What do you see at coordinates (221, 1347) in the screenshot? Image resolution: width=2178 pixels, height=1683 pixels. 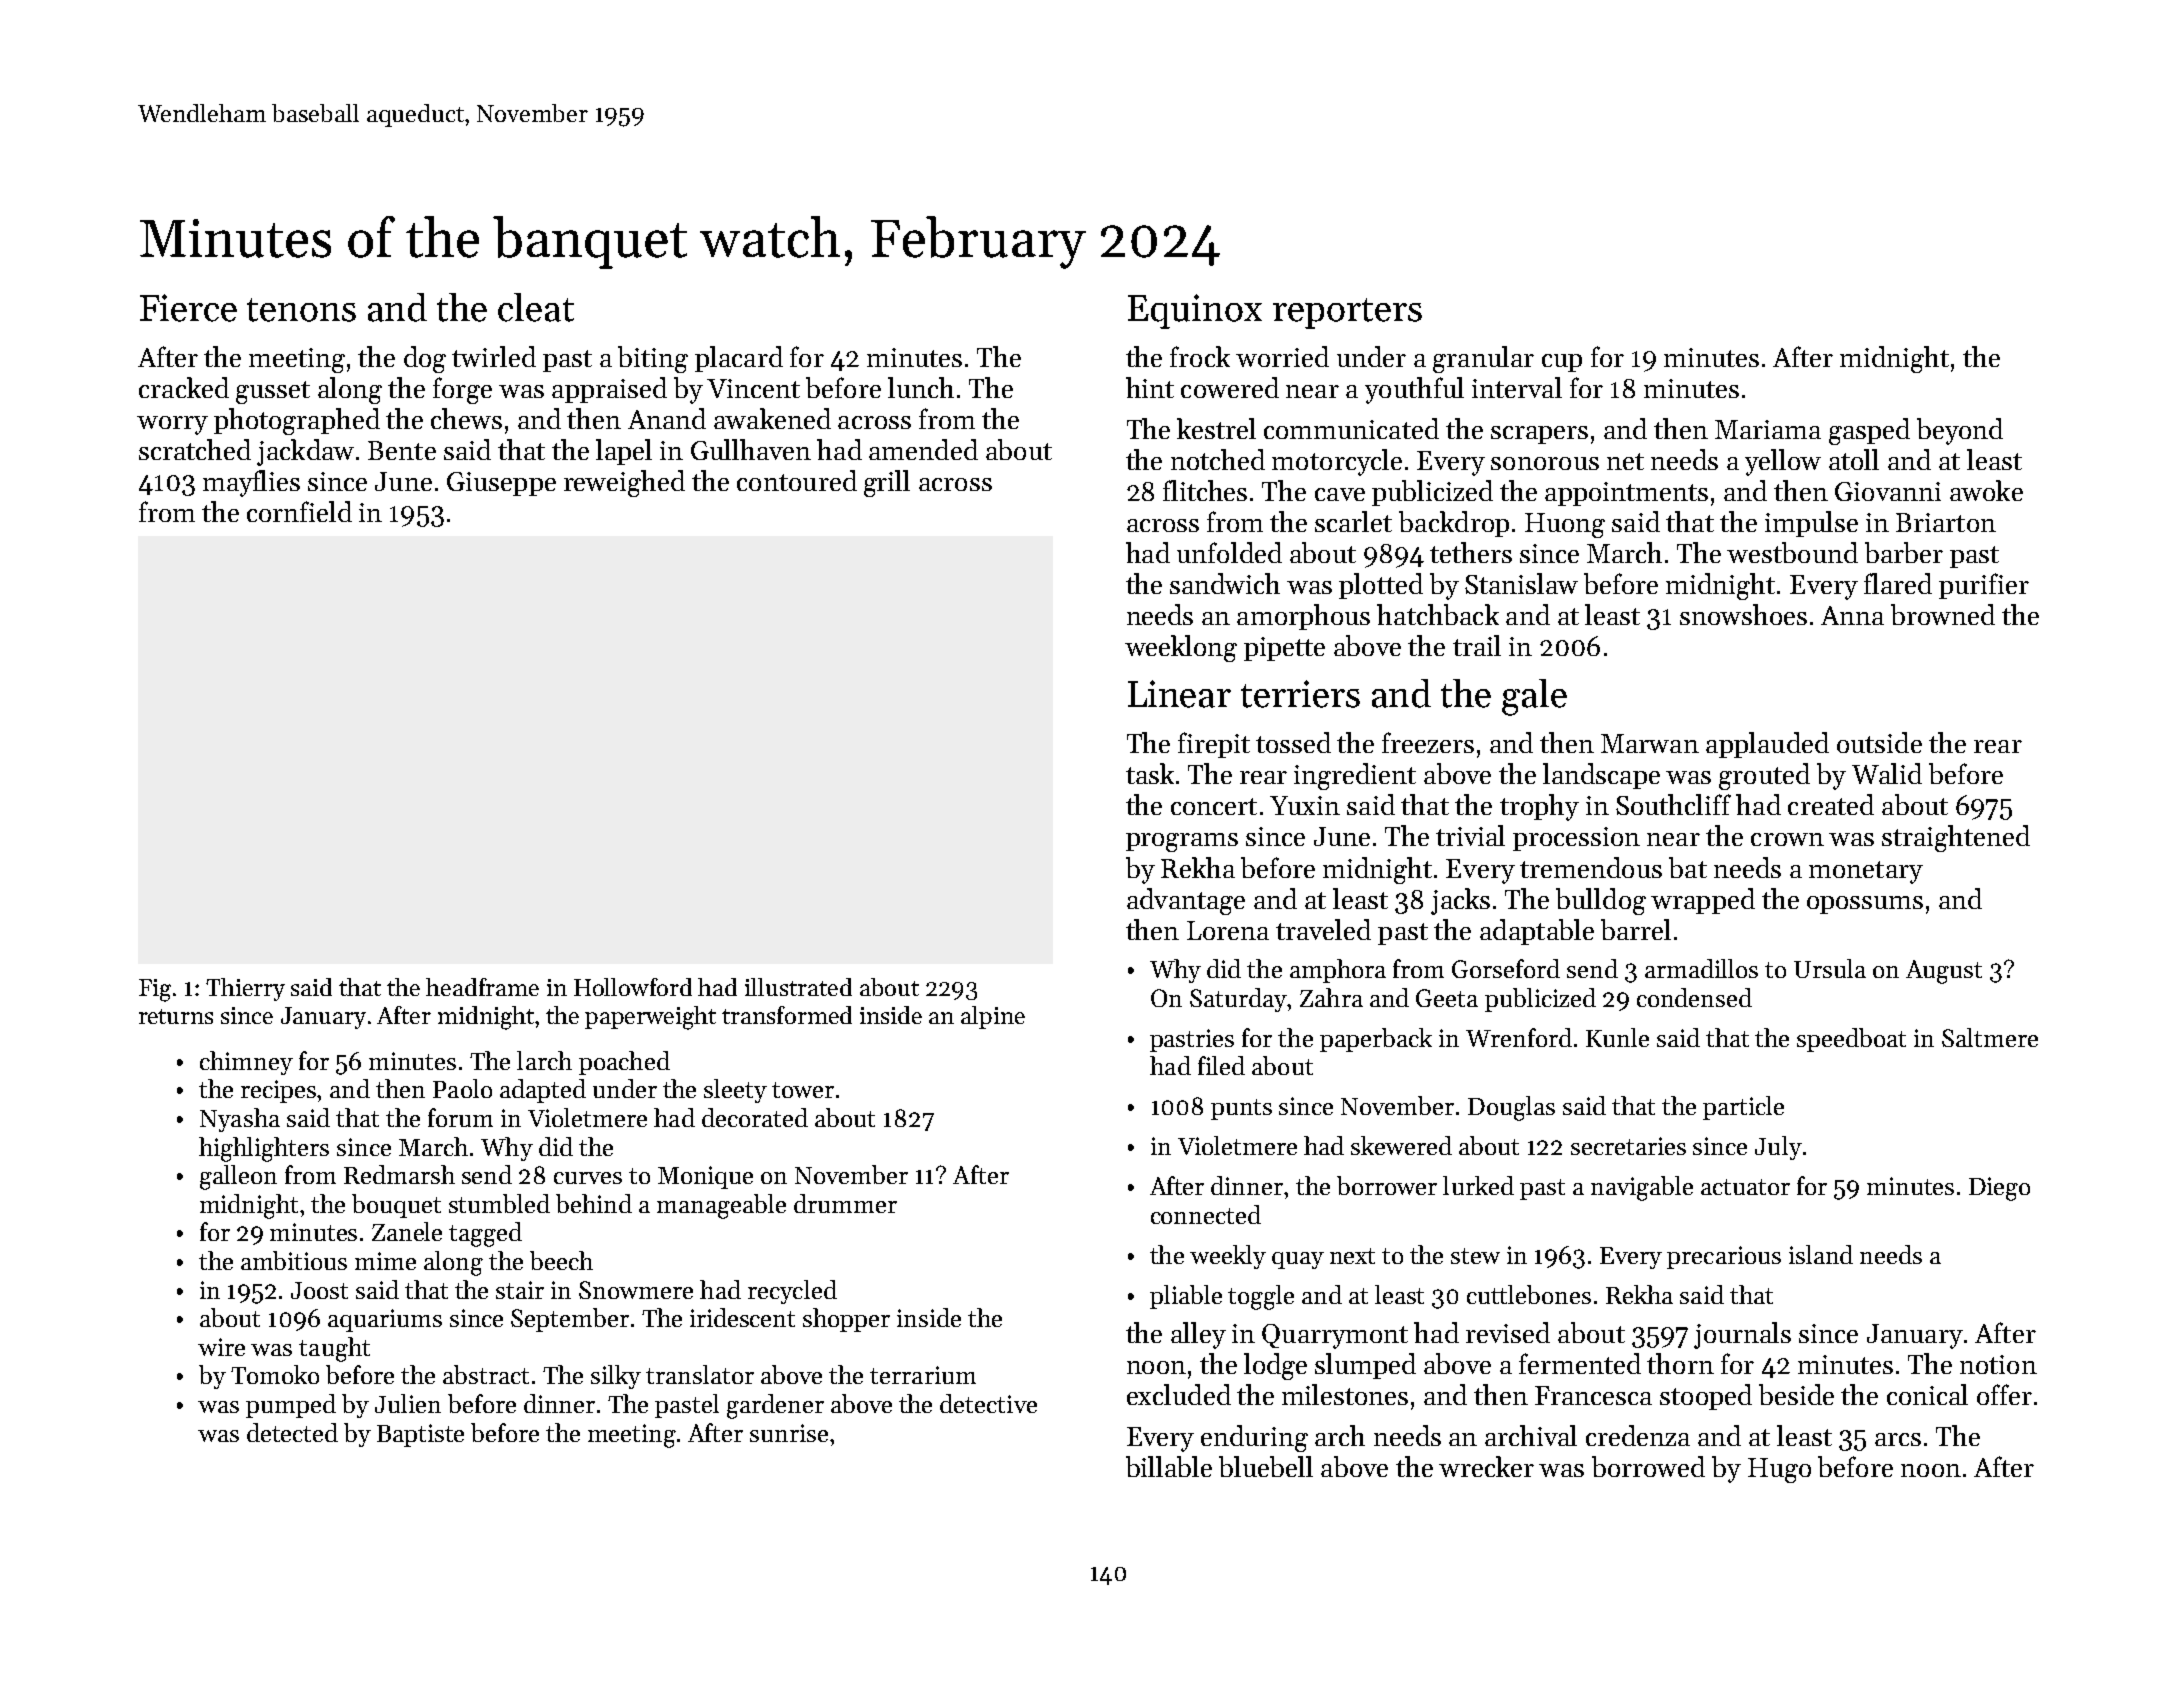 I see `wire` at bounding box center [221, 1347].
